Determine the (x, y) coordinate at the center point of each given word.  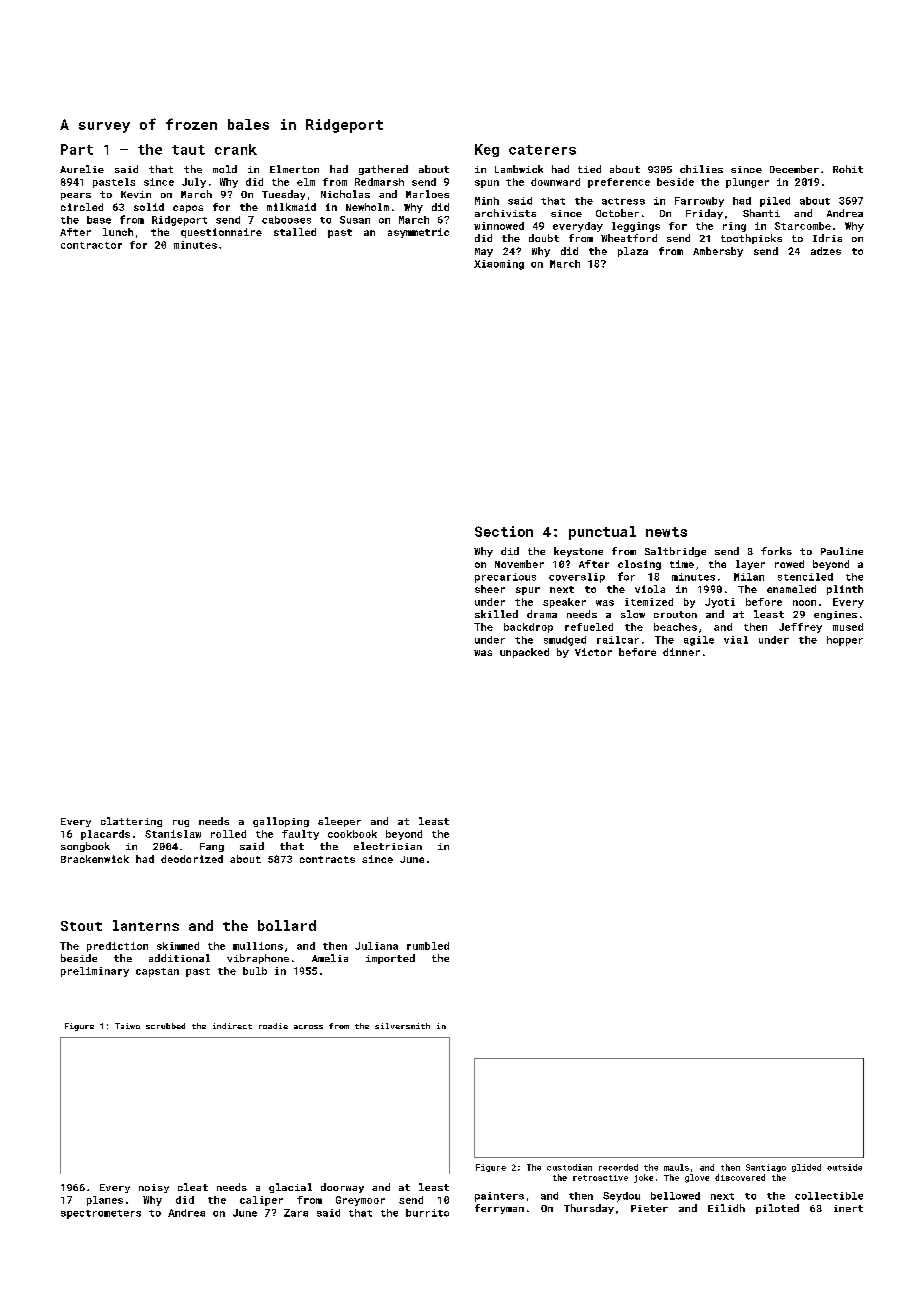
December (794, 169)
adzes (826, 251)
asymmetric (418, 233)
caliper (261, 1201)
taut (188, 150)
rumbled (428, 946)
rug (181, 823)
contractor (91, 245)
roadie (273, 1026)
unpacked (524, 653)
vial (736, 640)
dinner (681, 652)
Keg (487, 150)
